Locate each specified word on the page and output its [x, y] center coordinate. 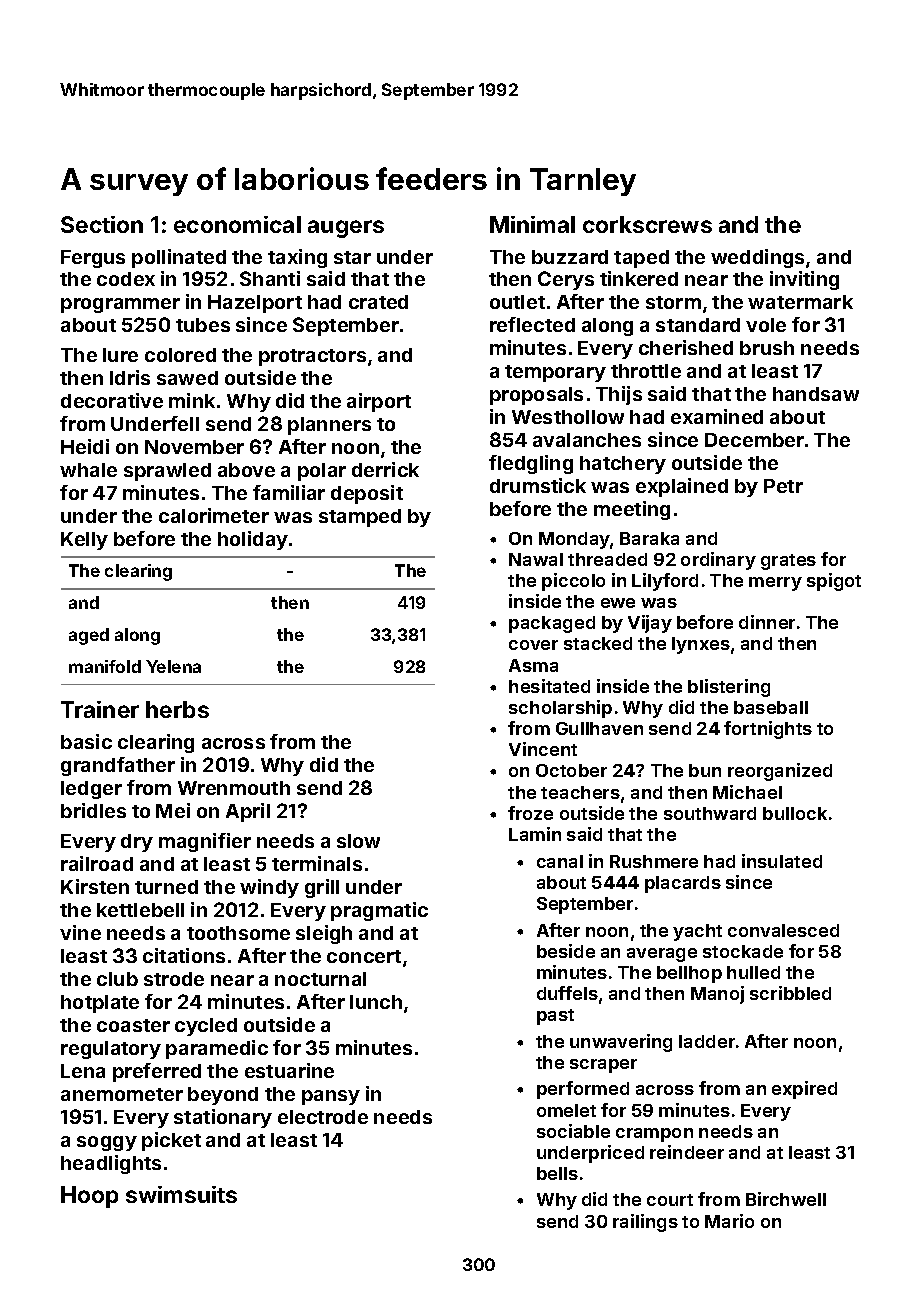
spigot [834, 582]
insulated [782, 861]
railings [645, 1223]
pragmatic [379, 911]
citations [184, 955]
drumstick [538, 485]
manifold [105, 666]
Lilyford [665, 582]
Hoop [89, 1197]
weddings [757, 258]
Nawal [536, 559]
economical [237, 224]
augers [346, 229]
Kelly [84, 541]
